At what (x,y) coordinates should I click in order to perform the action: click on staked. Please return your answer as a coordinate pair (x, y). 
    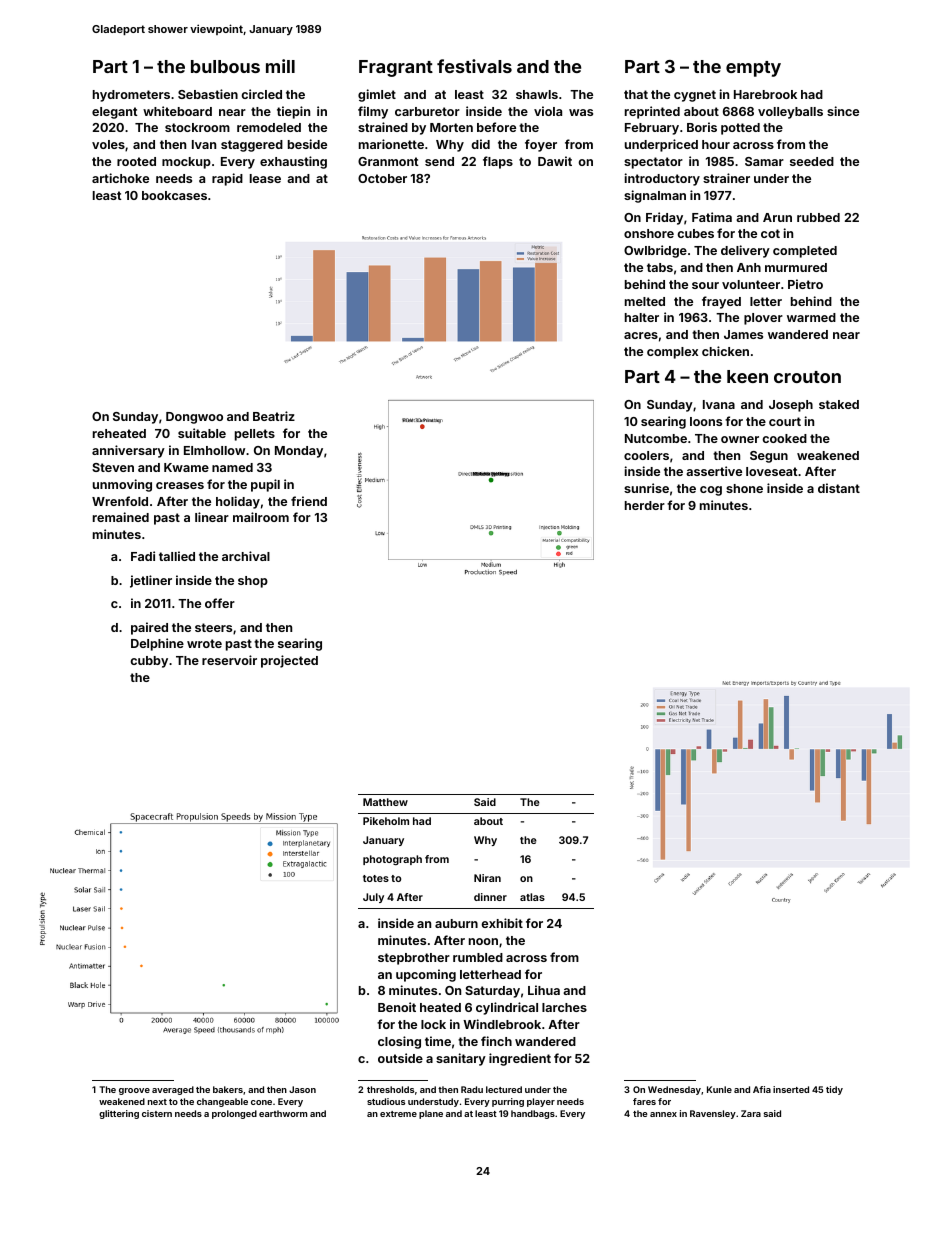
    Looking at the image, I should click on (839, 404).
